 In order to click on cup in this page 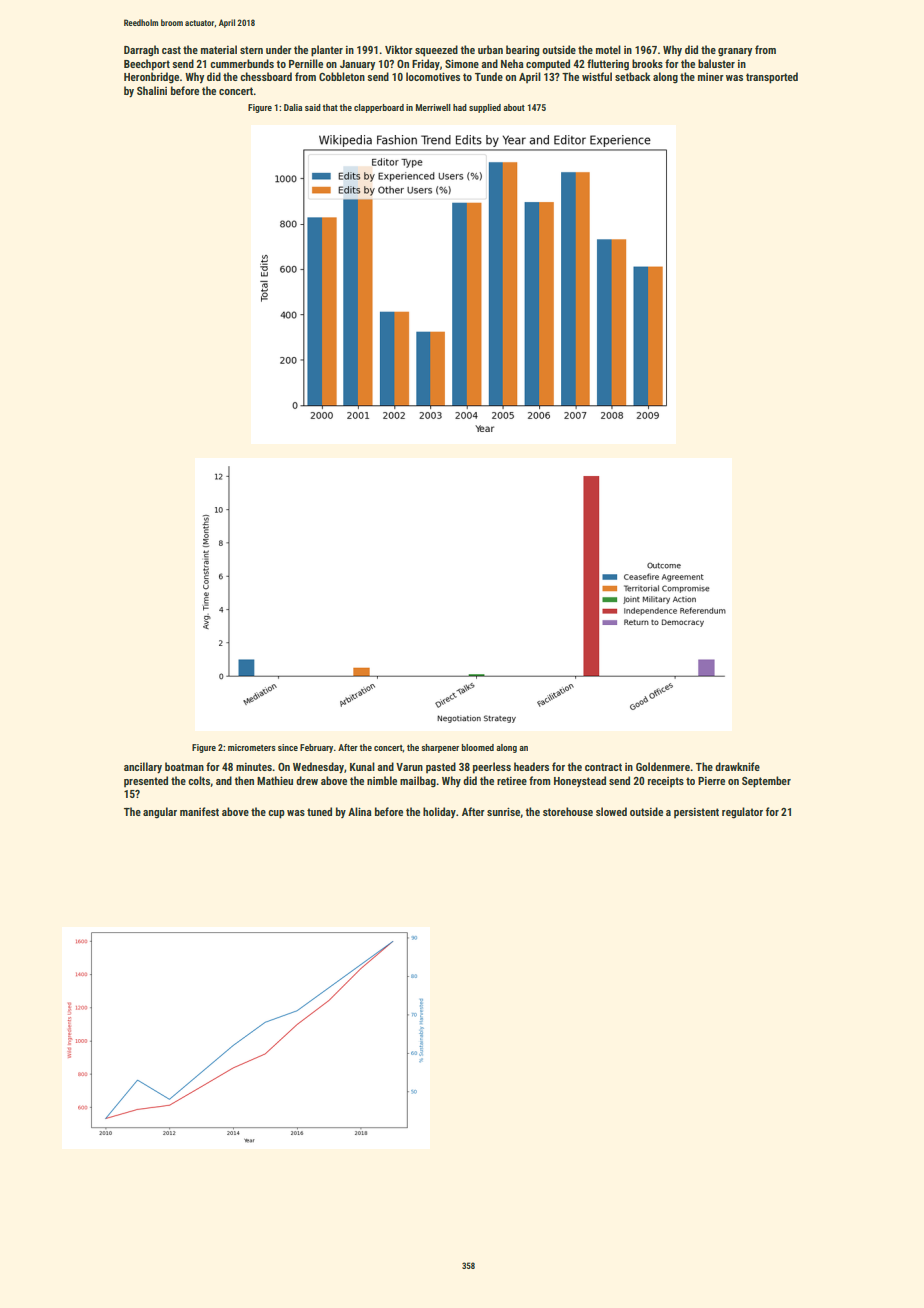, I will do `click(276, 814)`.
